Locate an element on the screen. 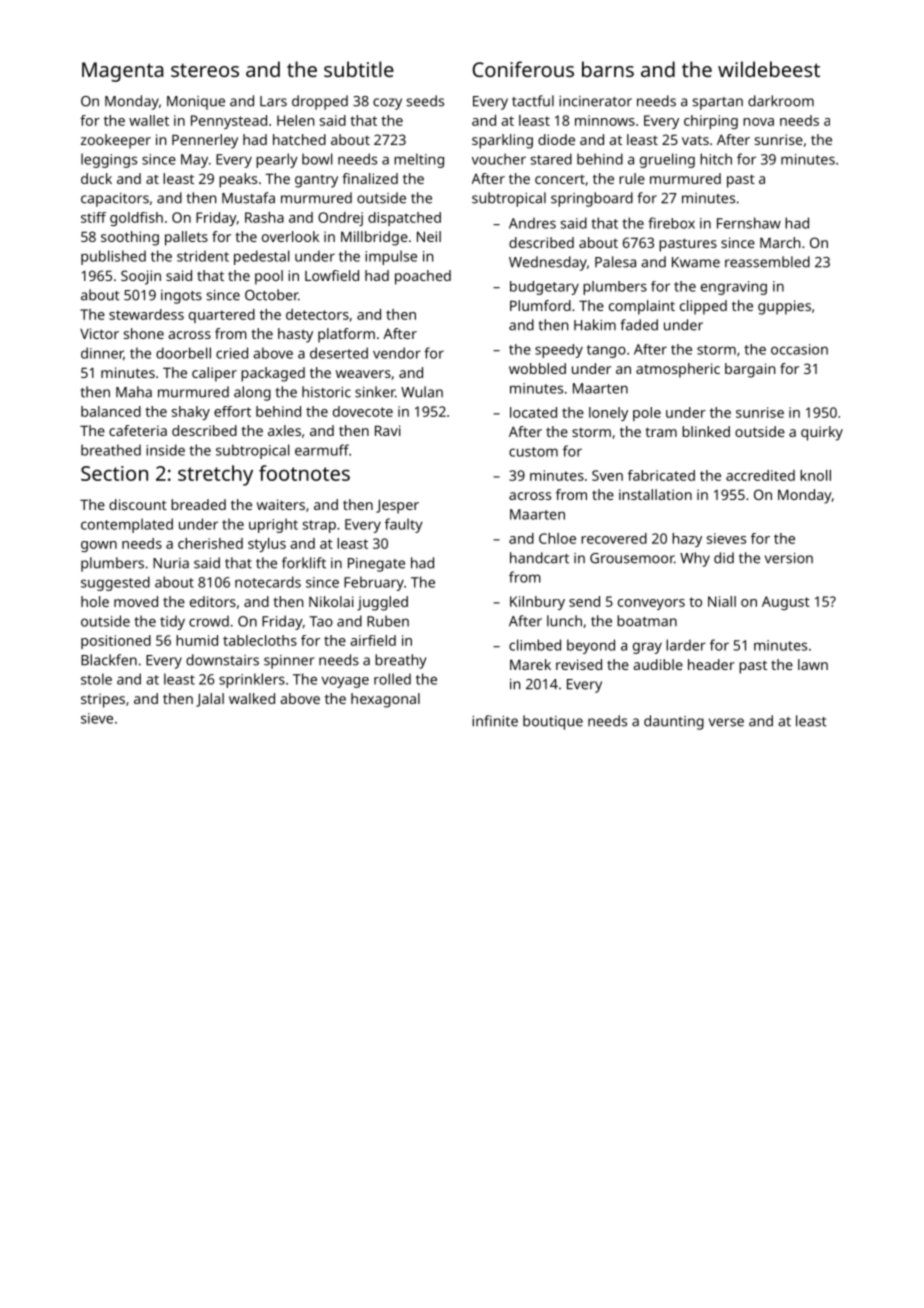 The height and width of the screenshot is (1308, 924). quartered is located at coordinates (222, 316).
